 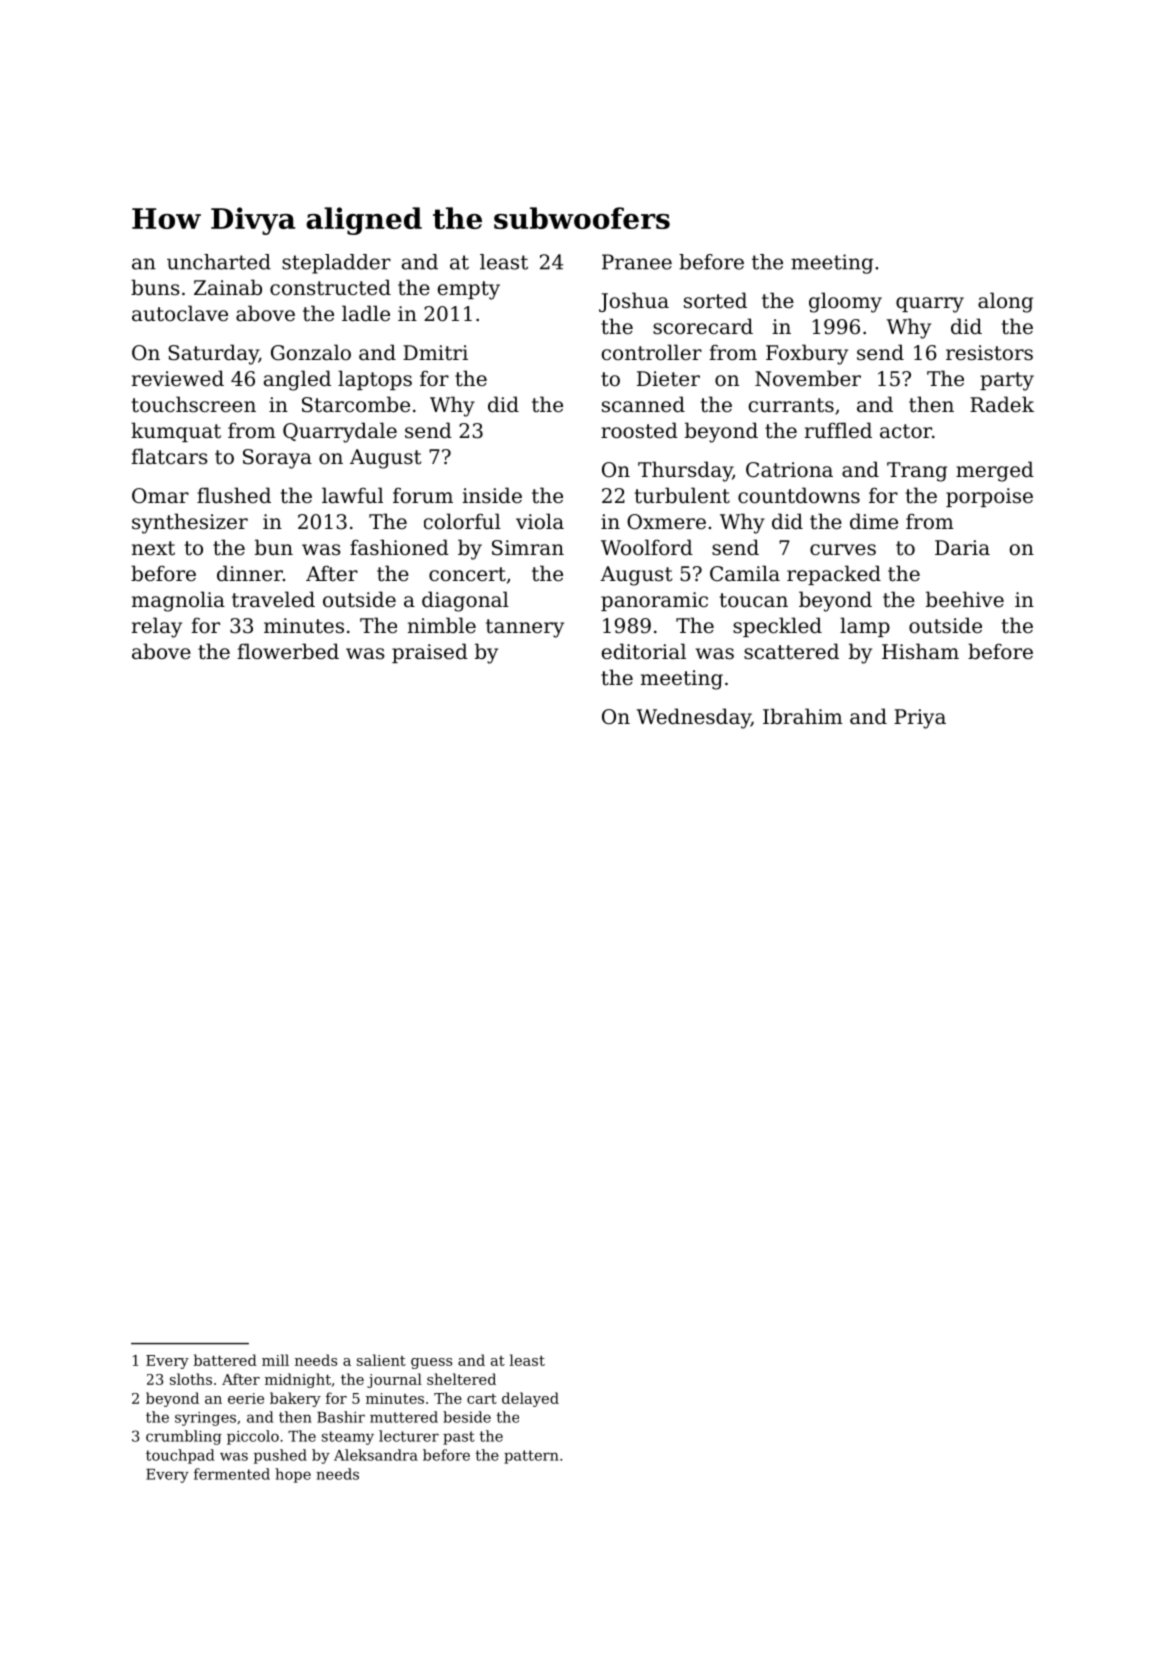 What do you see at coordinates (459, 1438) in the screenshot?
I see `past` at bounding box center [459, 1438].
